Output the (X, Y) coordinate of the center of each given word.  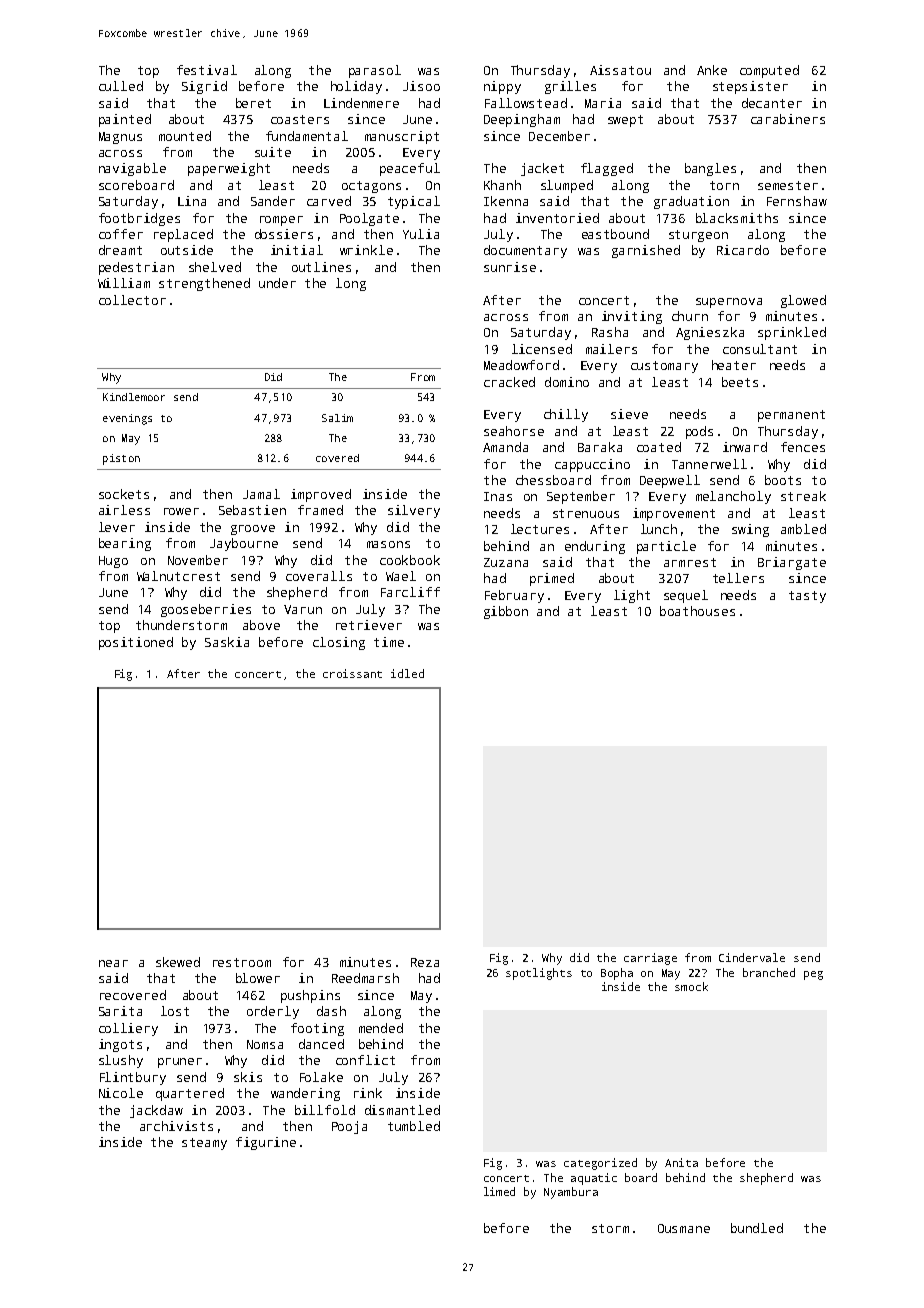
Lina (192, 201)
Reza (425, 962)
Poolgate (369, 219)
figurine (266, 1143)
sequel (686, 596)
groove (253, 530)
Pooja (349, 1127)
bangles (710, 169)
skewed (178, 962)
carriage (650, 959)
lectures (540, 529)
